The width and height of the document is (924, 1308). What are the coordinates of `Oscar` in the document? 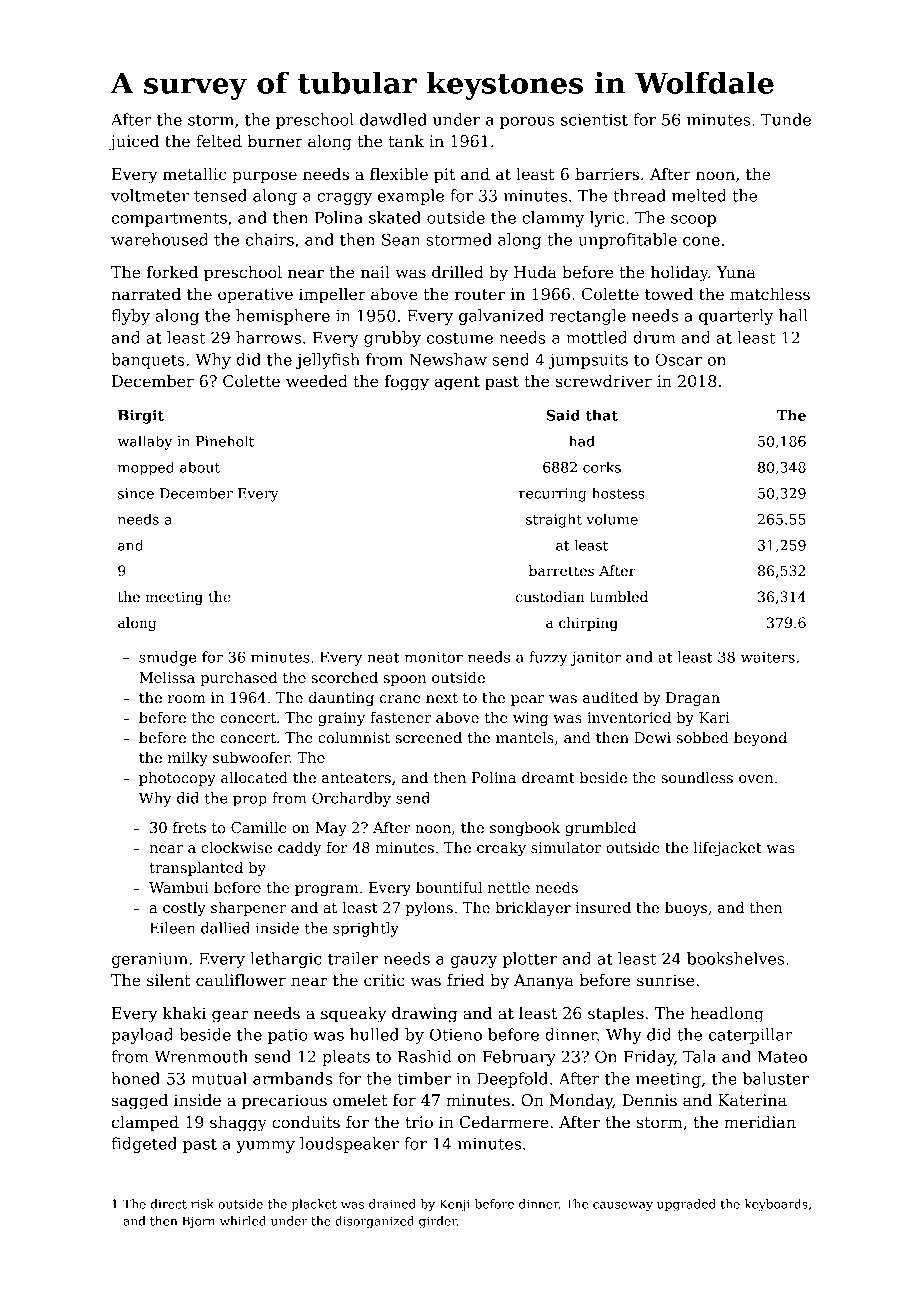 It's located at (678, 359).
